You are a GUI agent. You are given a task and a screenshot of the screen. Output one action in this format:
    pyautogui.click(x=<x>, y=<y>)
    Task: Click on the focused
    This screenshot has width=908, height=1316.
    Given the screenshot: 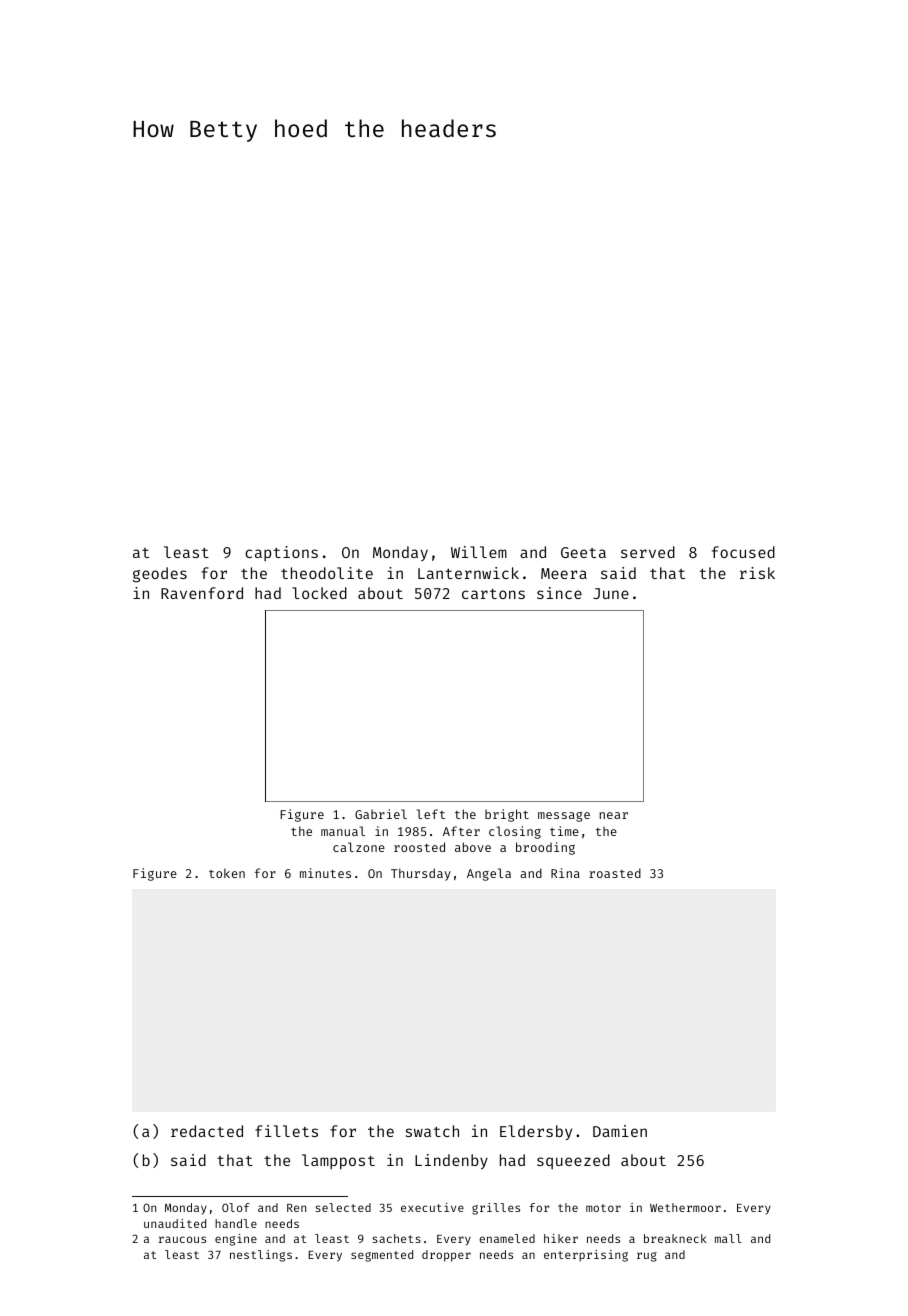 What is the action you would take?
    pyautogui.click(x=743, y=552)
